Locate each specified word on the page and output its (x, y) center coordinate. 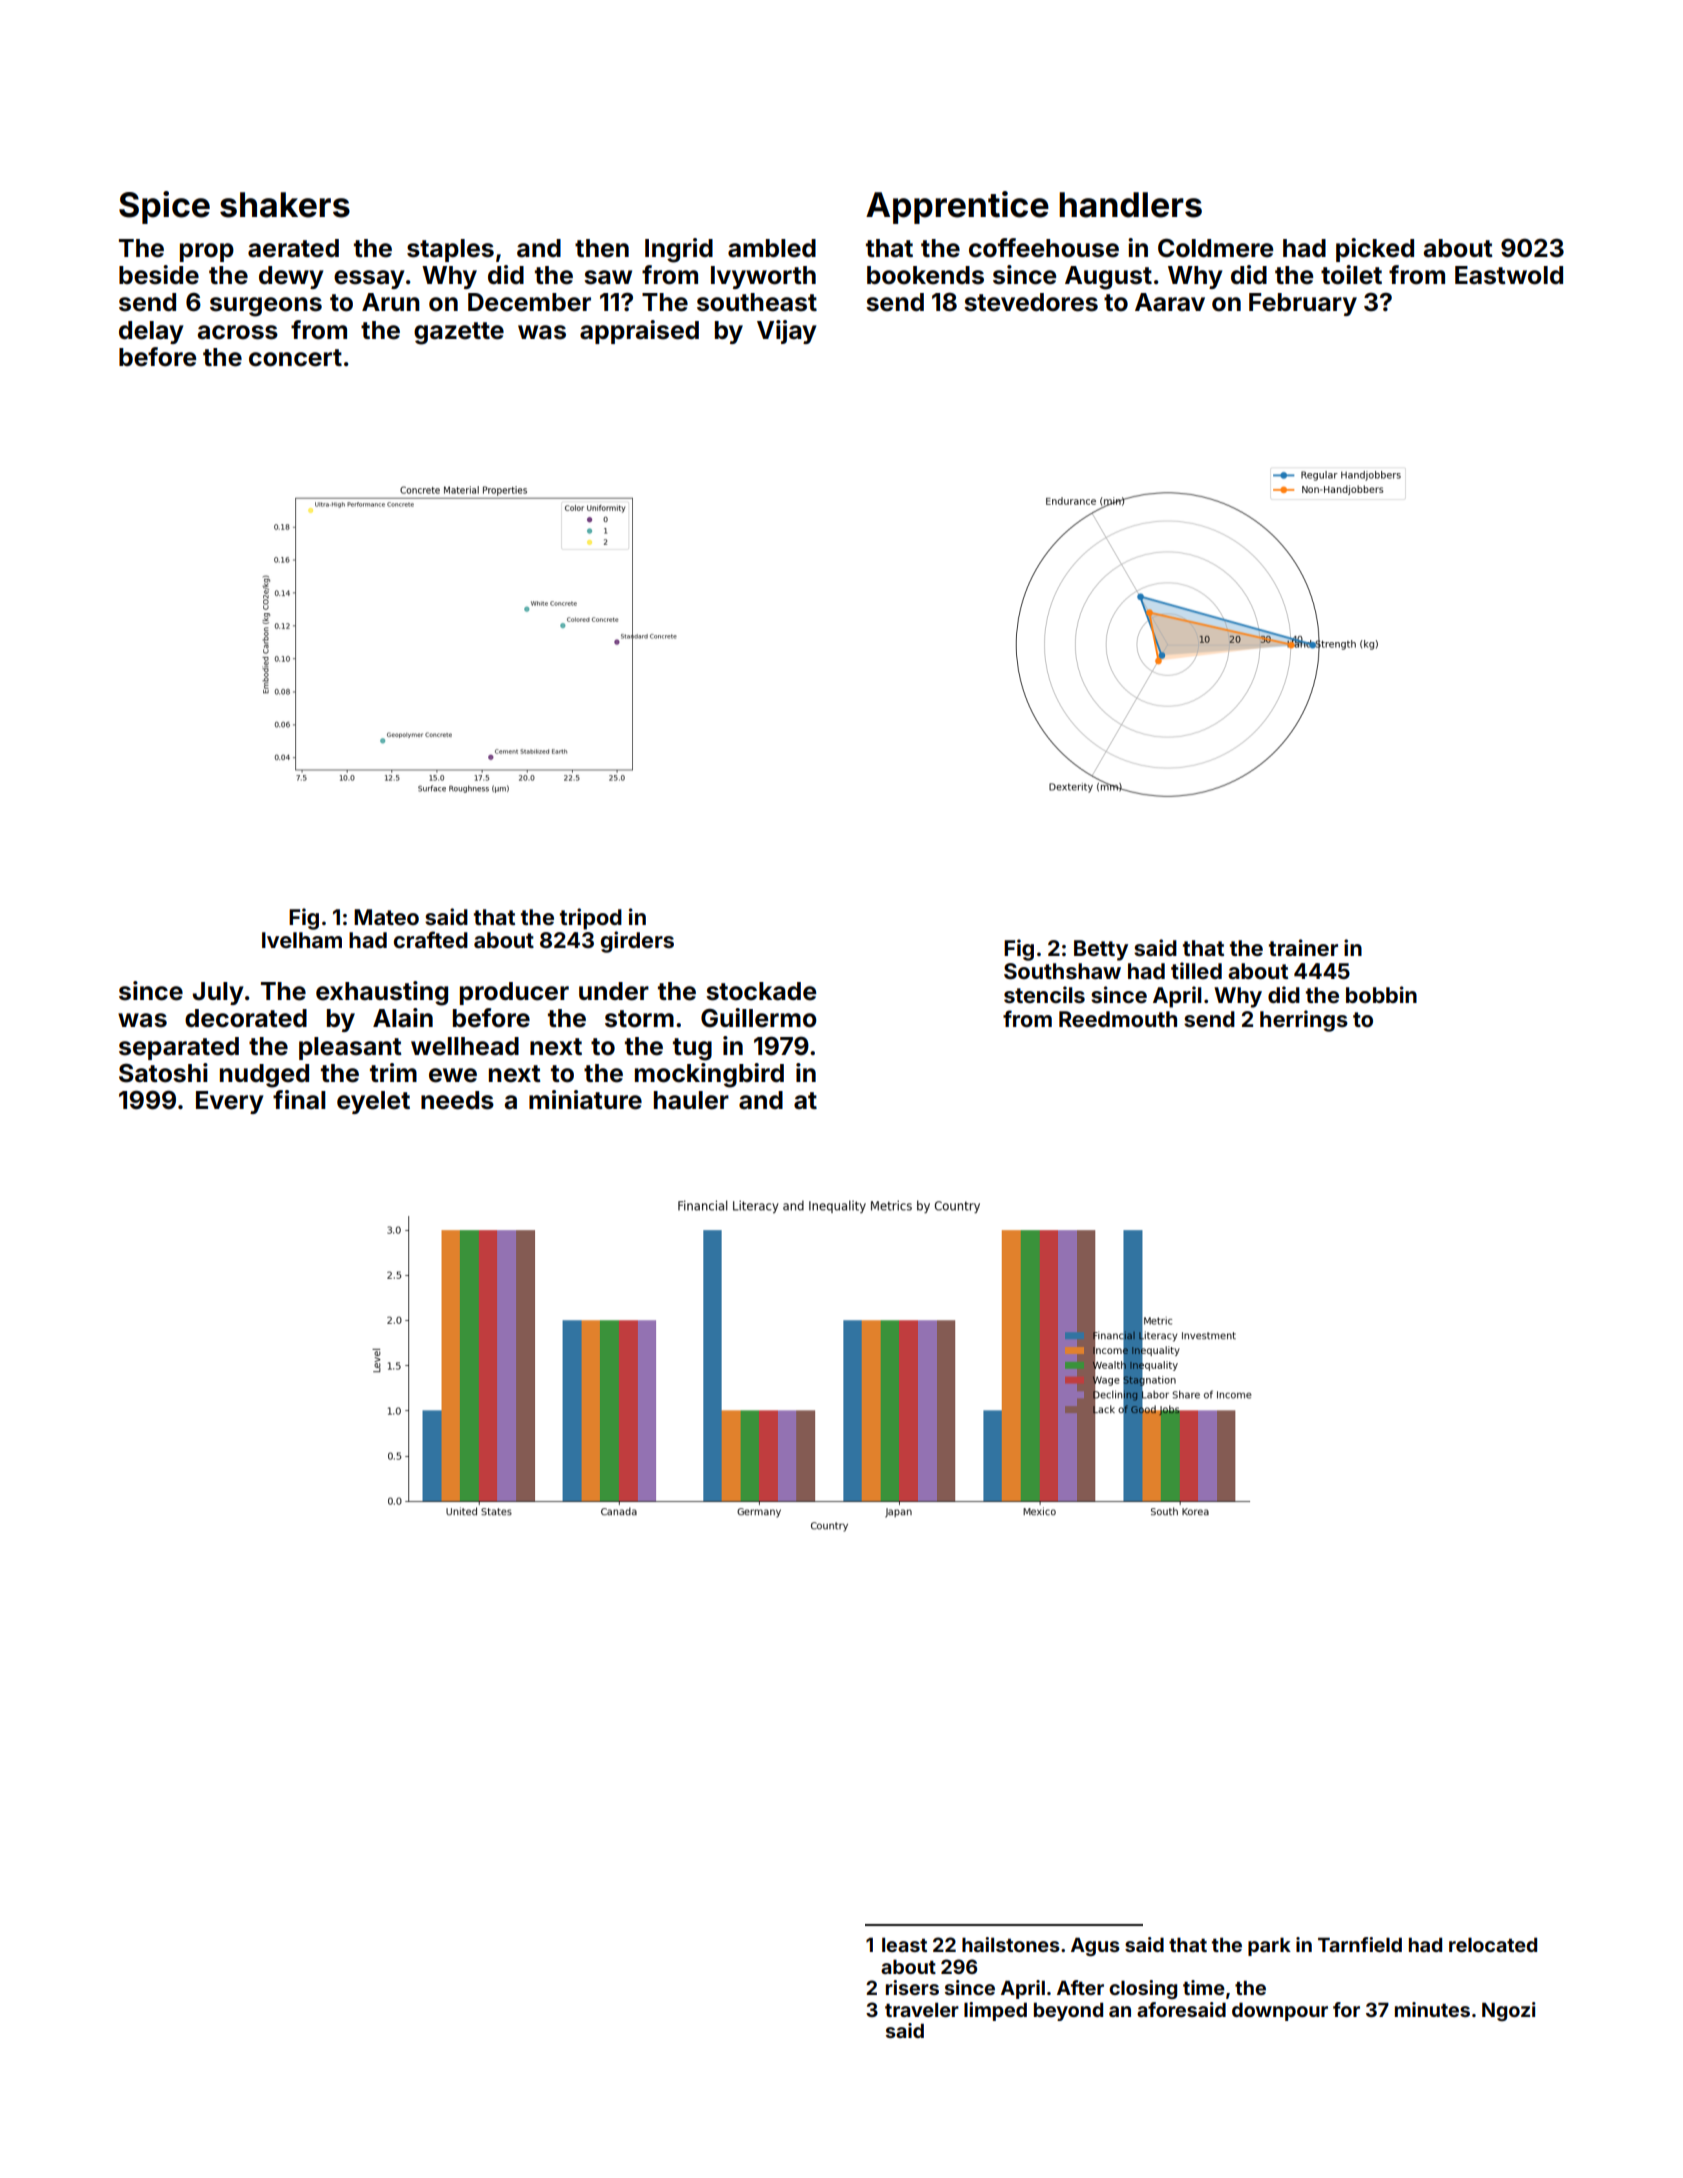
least (904, 1944)
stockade (761, 991)
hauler (691, 1100)
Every (229, 1102)
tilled (1196, 970)
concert (295, 358)
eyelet (373, 1102)
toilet (1351, 275)
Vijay (786, 332)
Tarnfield (1360, 1944)
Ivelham (302, 940)
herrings (1304, 1021)
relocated (1493, 1944)
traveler (922, 2009)
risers (912, 1987)
